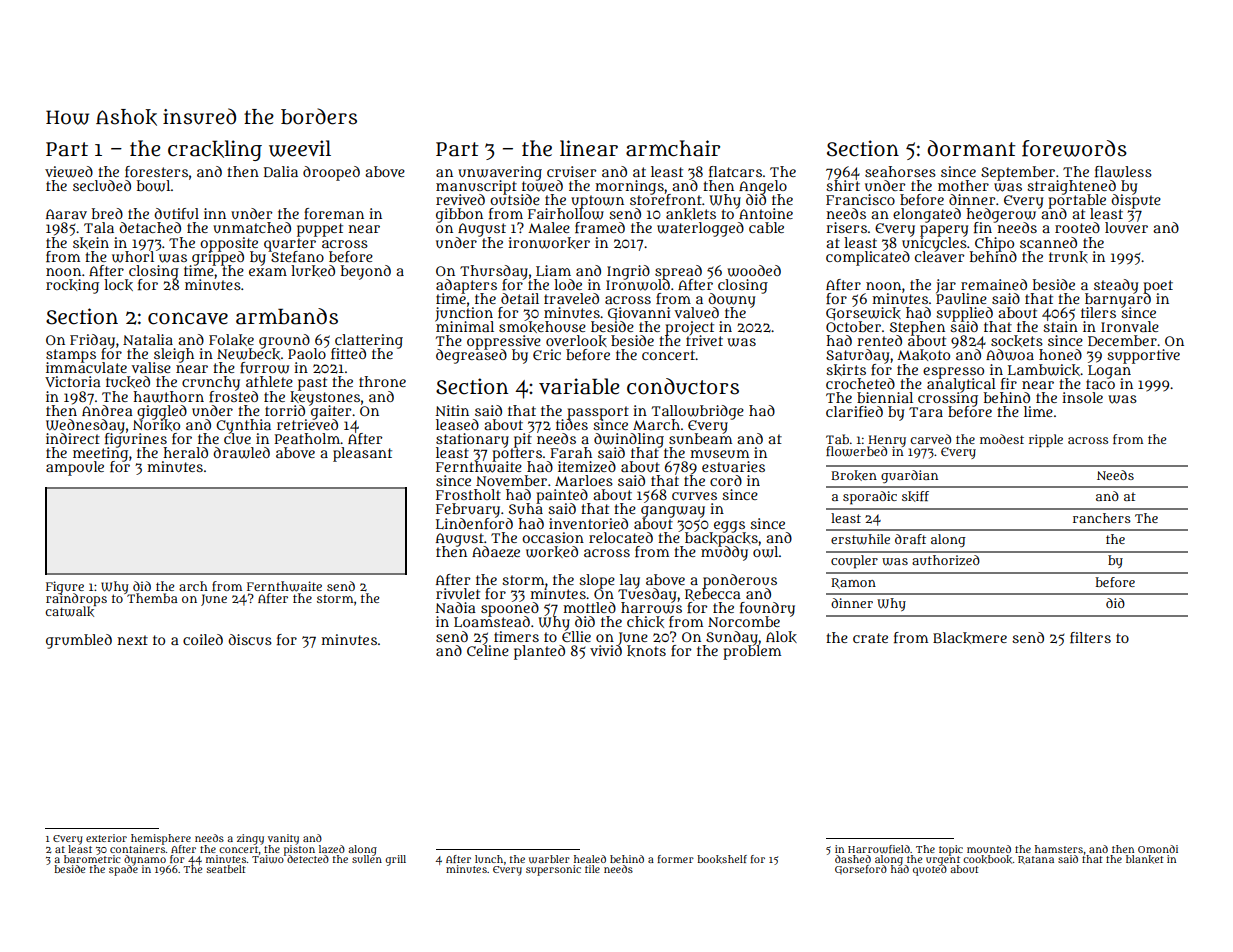  What do you see at coordinates (971, 148) in the screenshot?
I see `dormant` at bounding box center [971, 148].
